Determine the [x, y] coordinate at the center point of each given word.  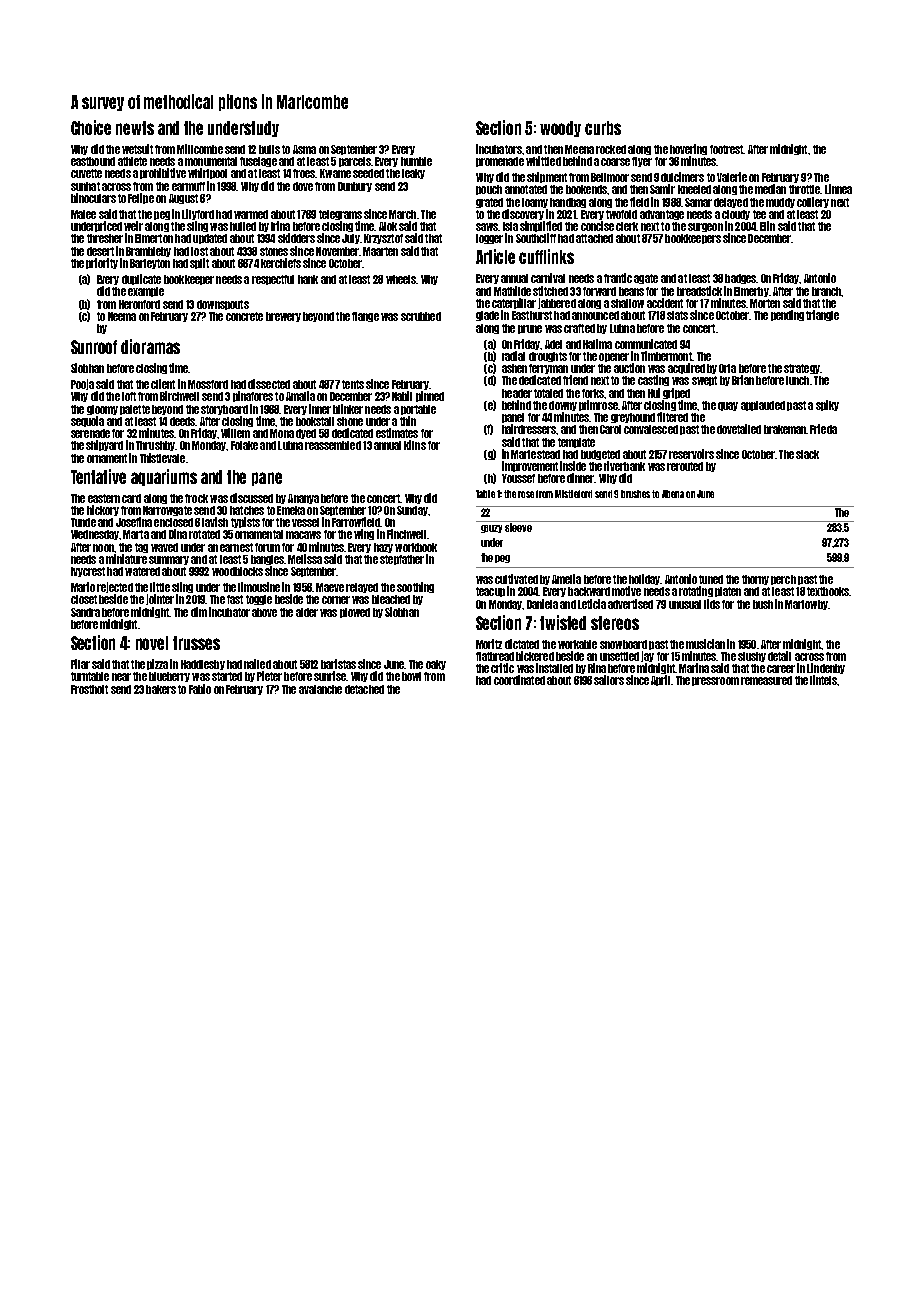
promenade [500, 162]
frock [196, 498]
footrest [726, 149]
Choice [91, 127]
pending [787, 315]
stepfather [402, 560]
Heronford [139, 304]
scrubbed [421, 316]
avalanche [320, 689]
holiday [644, 579]
